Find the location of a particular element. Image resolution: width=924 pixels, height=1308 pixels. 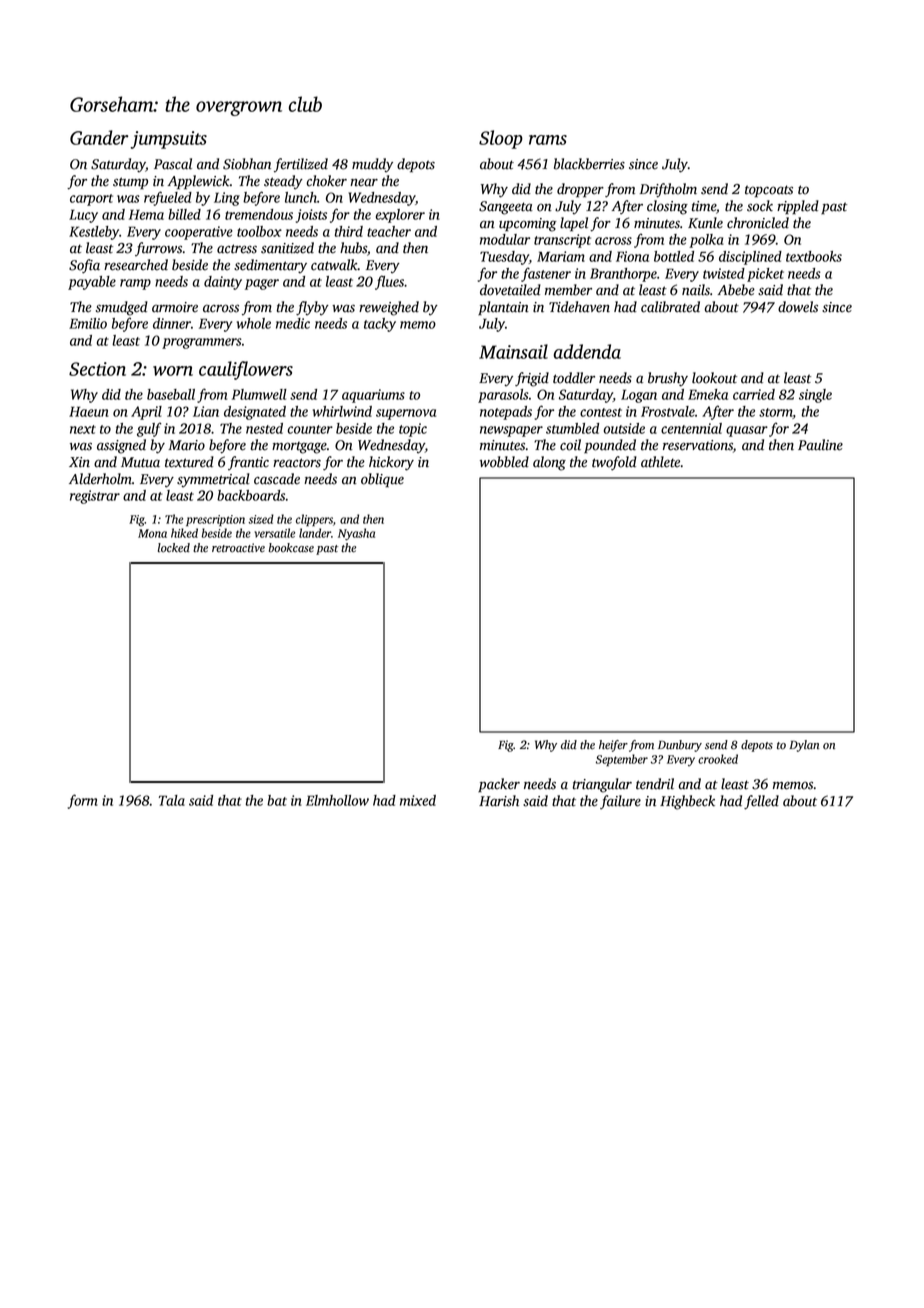

athlete is located at coordinates (660, 462).
